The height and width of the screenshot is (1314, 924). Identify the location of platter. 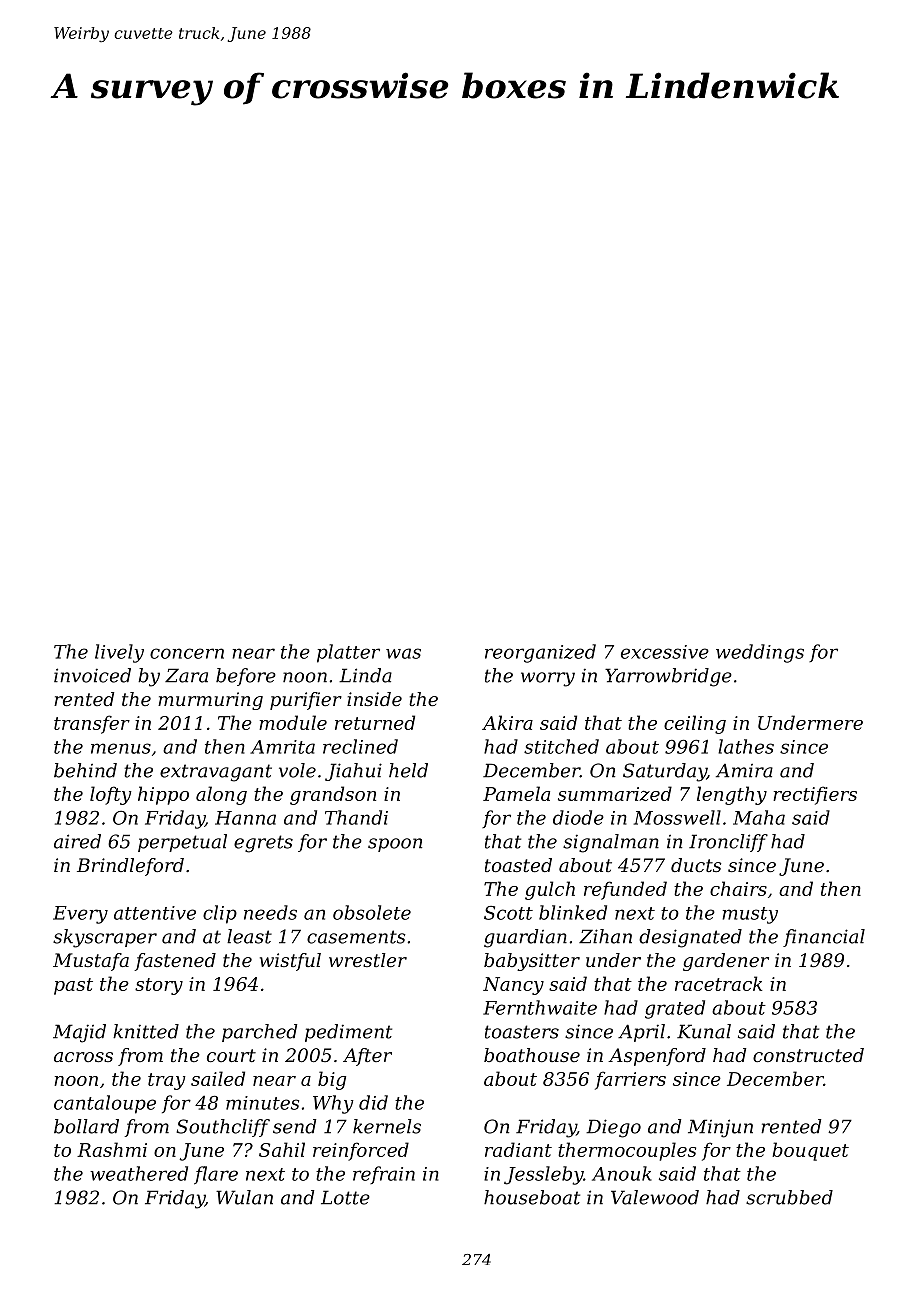
(348, 653).
